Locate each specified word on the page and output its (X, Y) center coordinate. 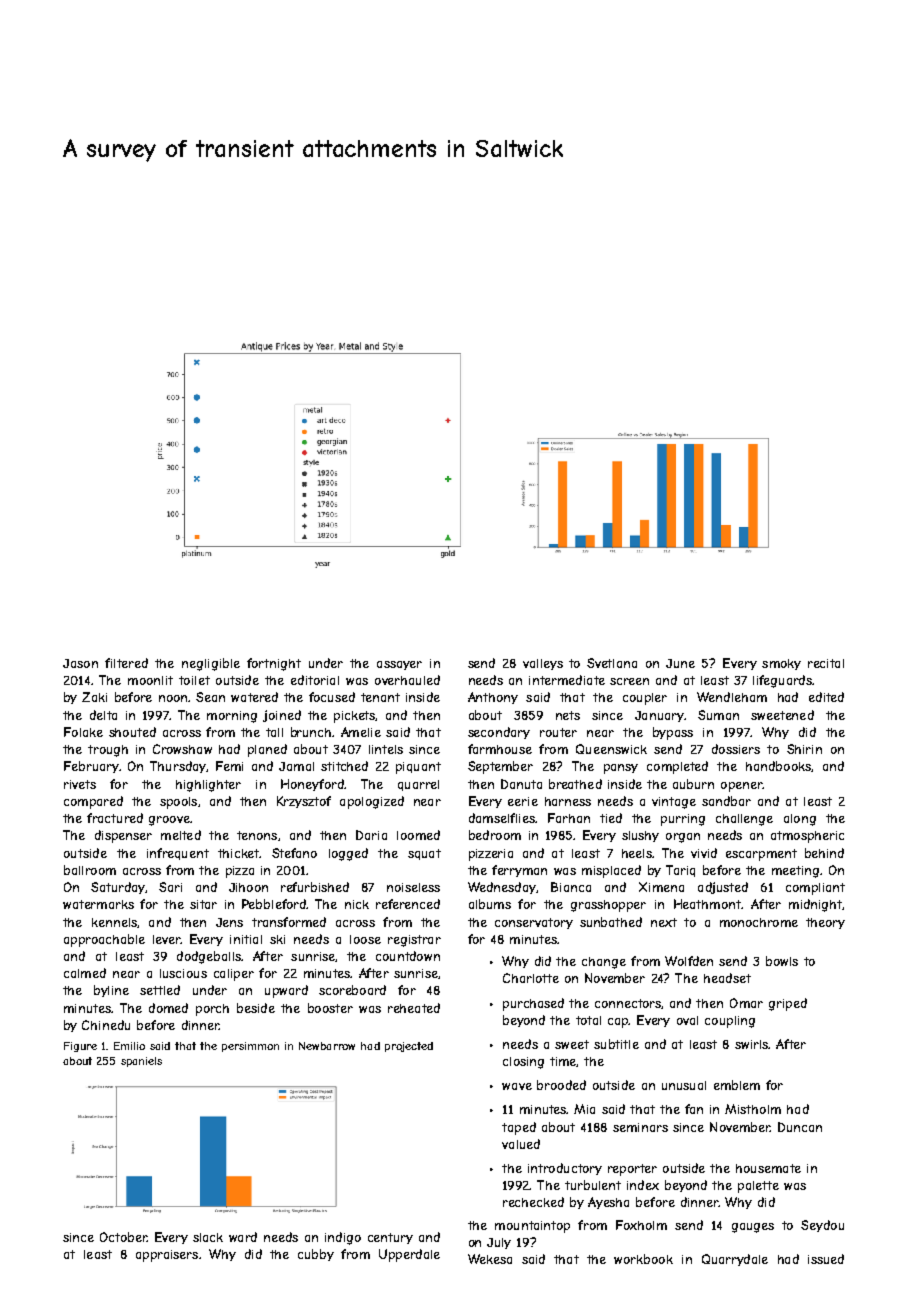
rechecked (533, 1202)
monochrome (759, 922)
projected (409, 1047)
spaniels (141, 1062)
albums (490, 904)
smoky (781, 664)
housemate (768, 1168)
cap (618, 1023)
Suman (718, 715)
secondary (499, 733)
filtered (126, 663)
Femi (229, 766)
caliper (234, 975)
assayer (399, 665)
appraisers (167, 1256)
